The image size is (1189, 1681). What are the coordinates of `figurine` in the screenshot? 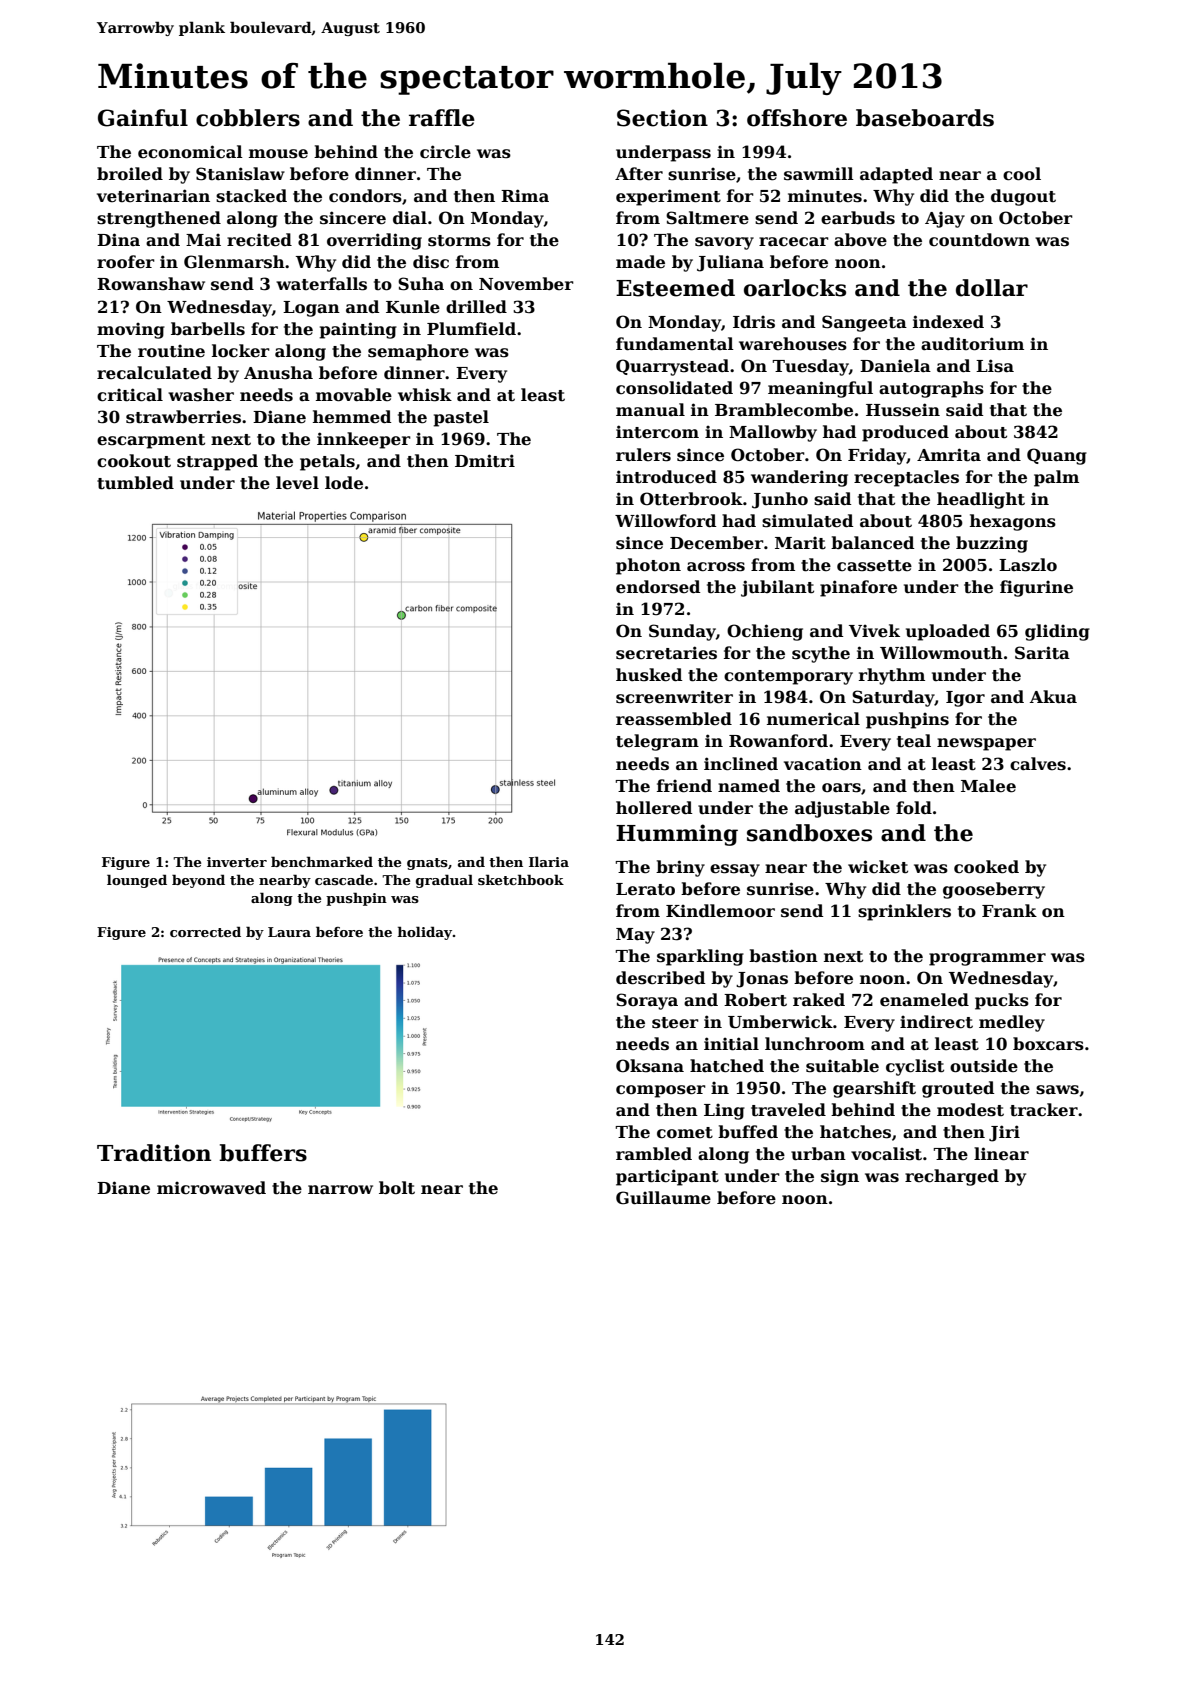 It's located at (1036, 588).
